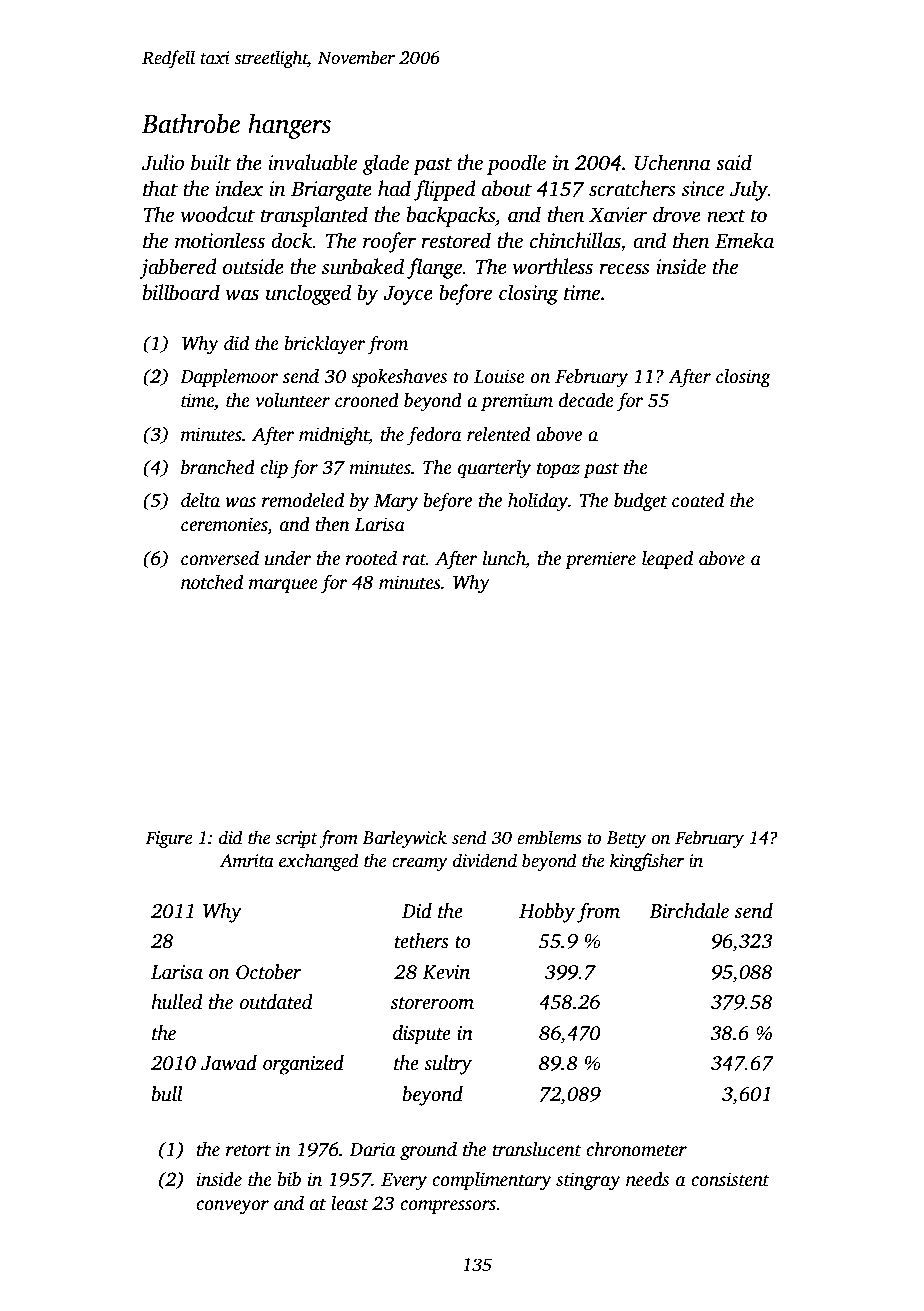 The width and height of the screenshot is (924, 1311). Describe the element at coordinates (485, 860) in the screenshot. I see `dividend` at that location.
